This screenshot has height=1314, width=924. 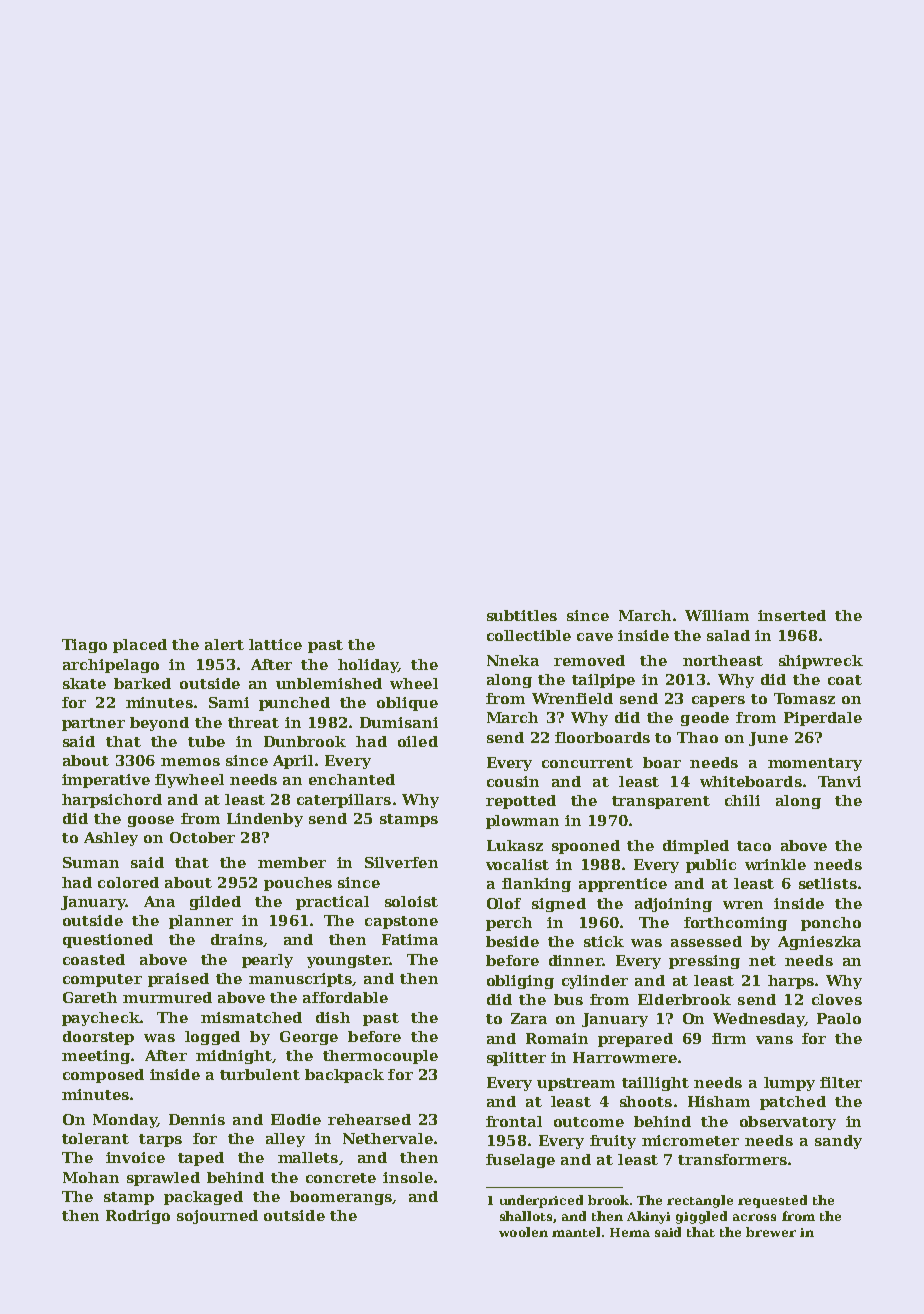 I want to click on filter, so click(x=841, y=1082).
